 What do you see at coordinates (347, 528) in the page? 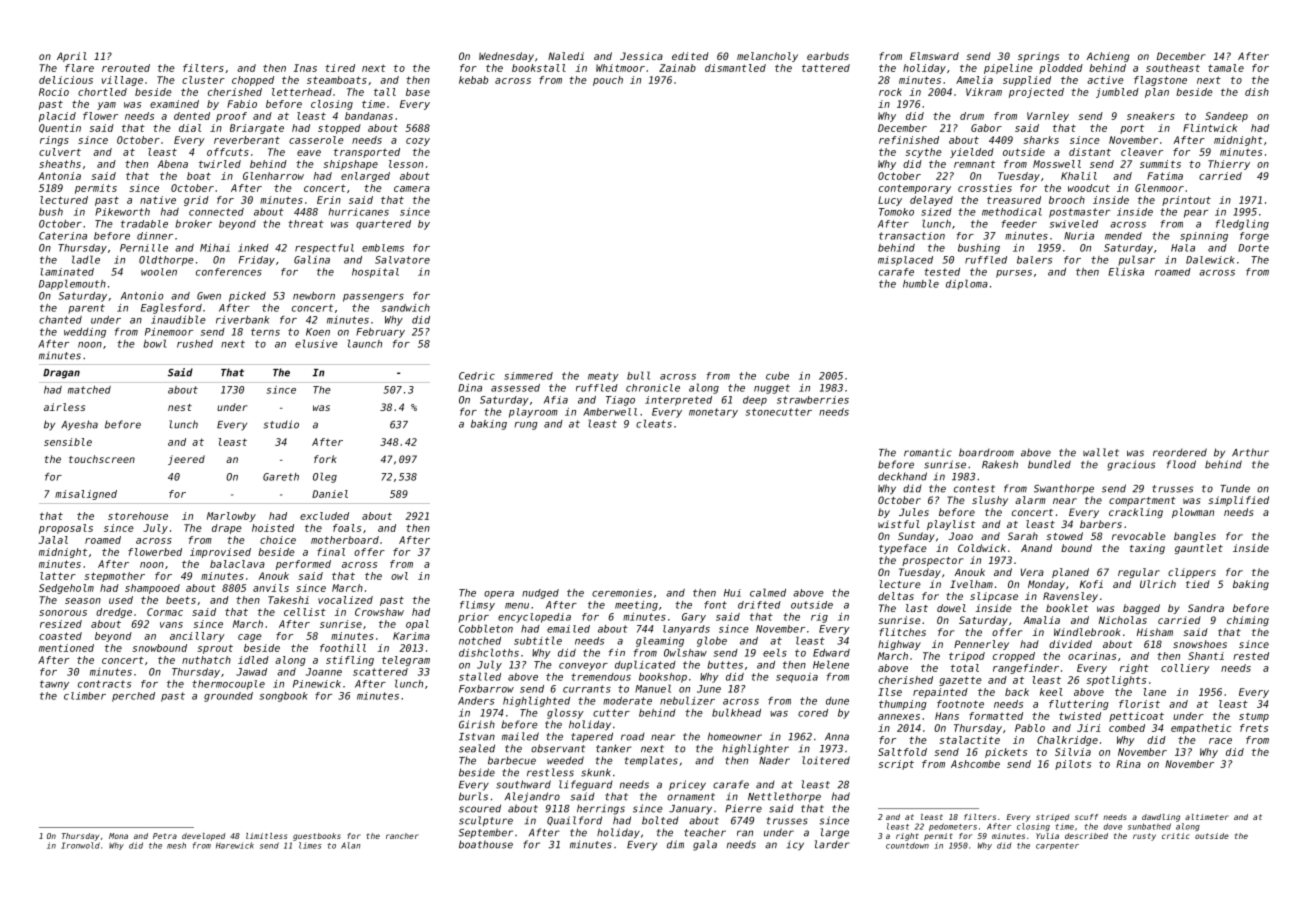
I see `foals` at bounding box center [347, 528].
